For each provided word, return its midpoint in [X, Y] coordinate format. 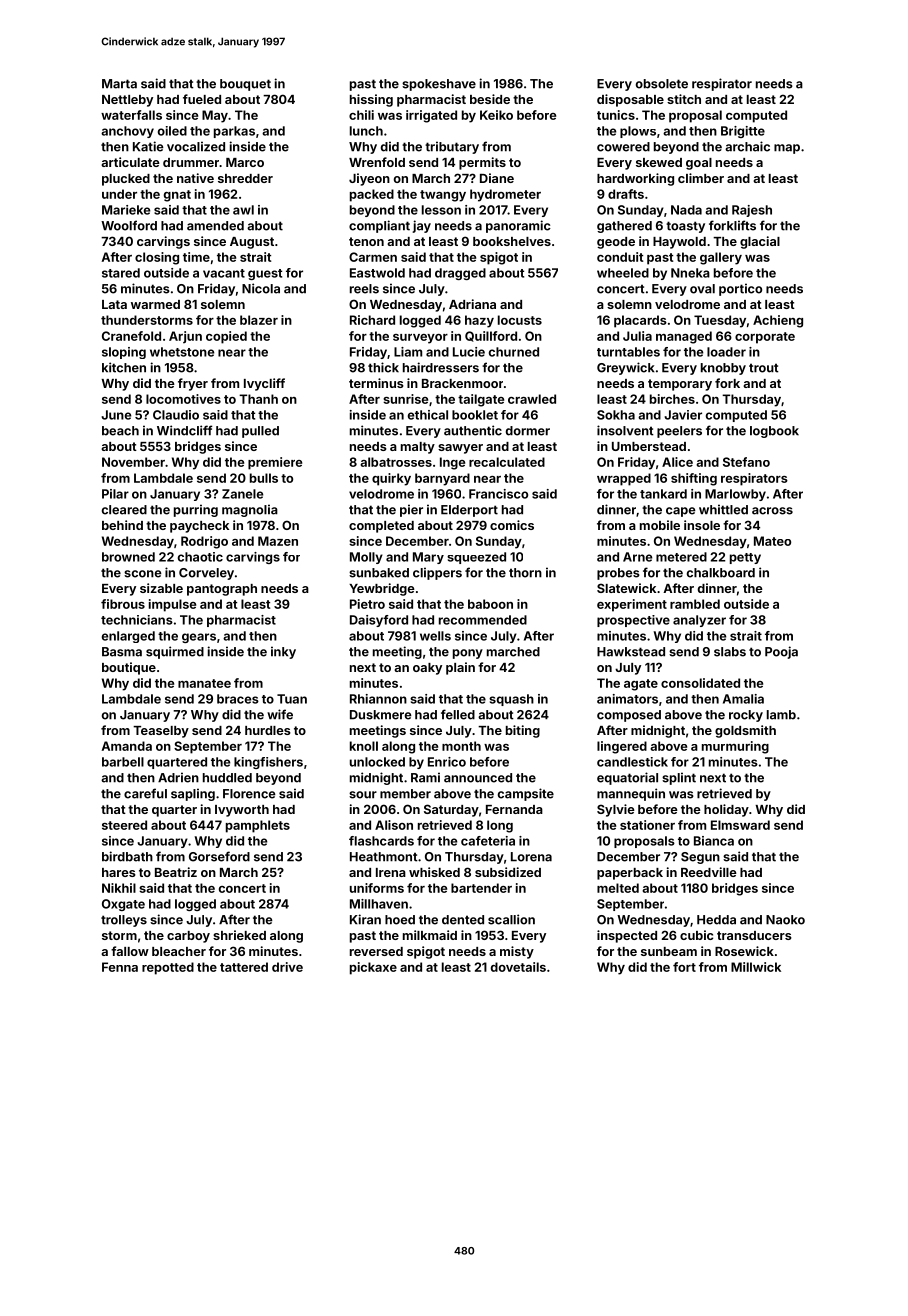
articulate [130, 162]
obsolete [662, 84]
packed [372, 195]
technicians [137, 620]
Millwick [756, 967]
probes [618, 574]
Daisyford [379, 621]
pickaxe [373, 968]
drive [287, 967]
